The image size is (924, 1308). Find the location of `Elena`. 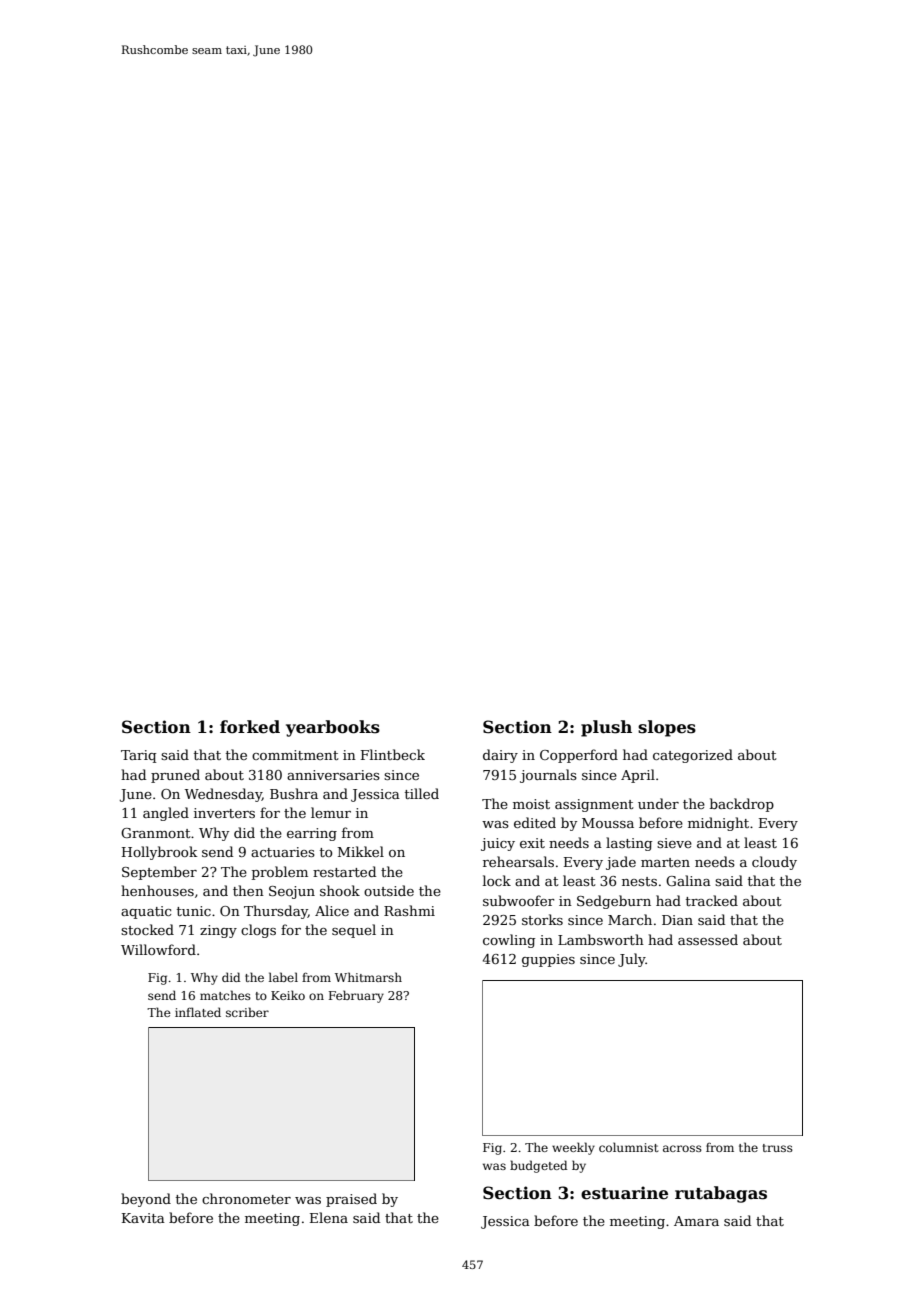

Elena is located at coordinates (329, 1217).
